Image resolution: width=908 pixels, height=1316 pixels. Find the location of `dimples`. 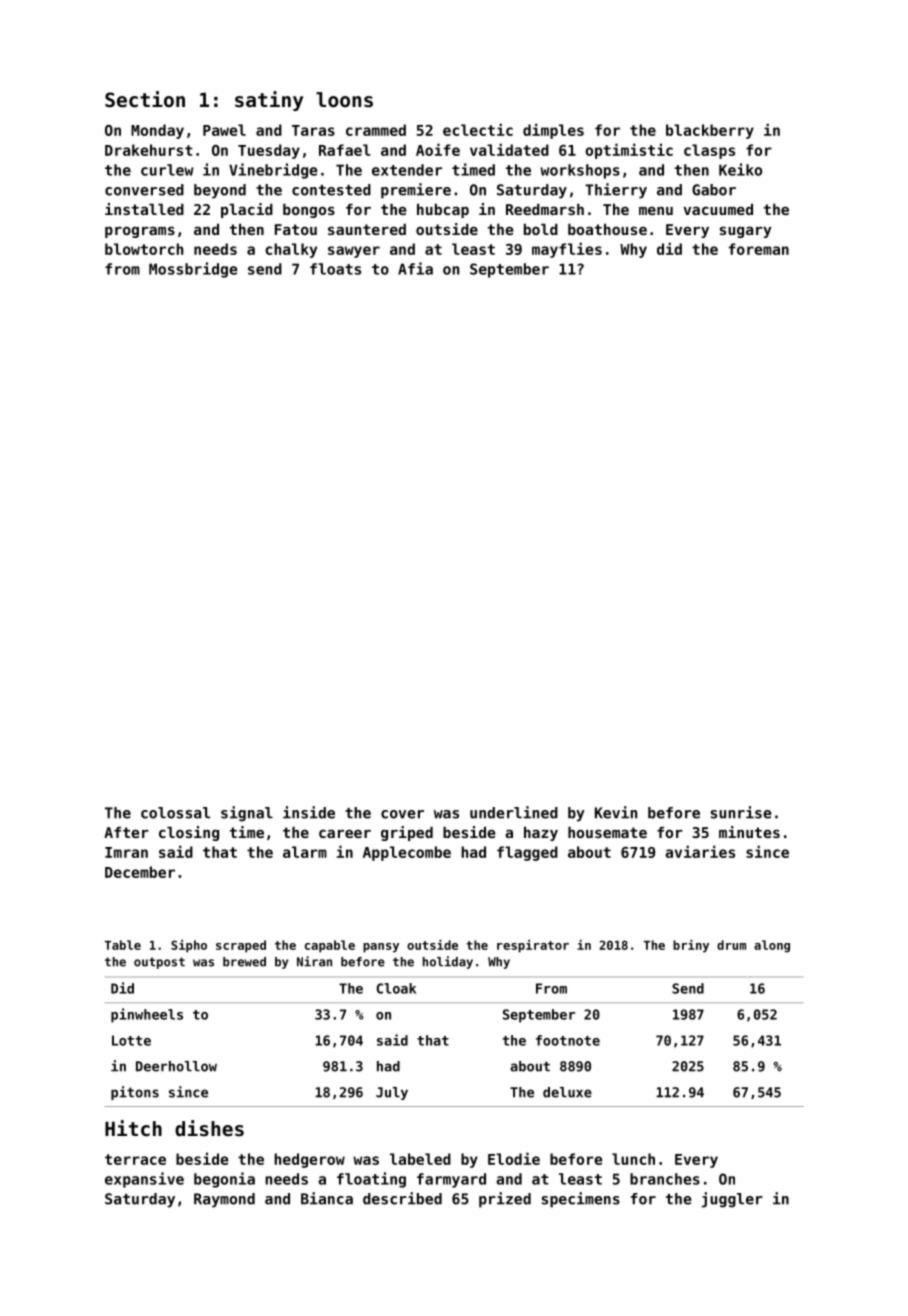

dimples is located at coordinates (553, 131).
